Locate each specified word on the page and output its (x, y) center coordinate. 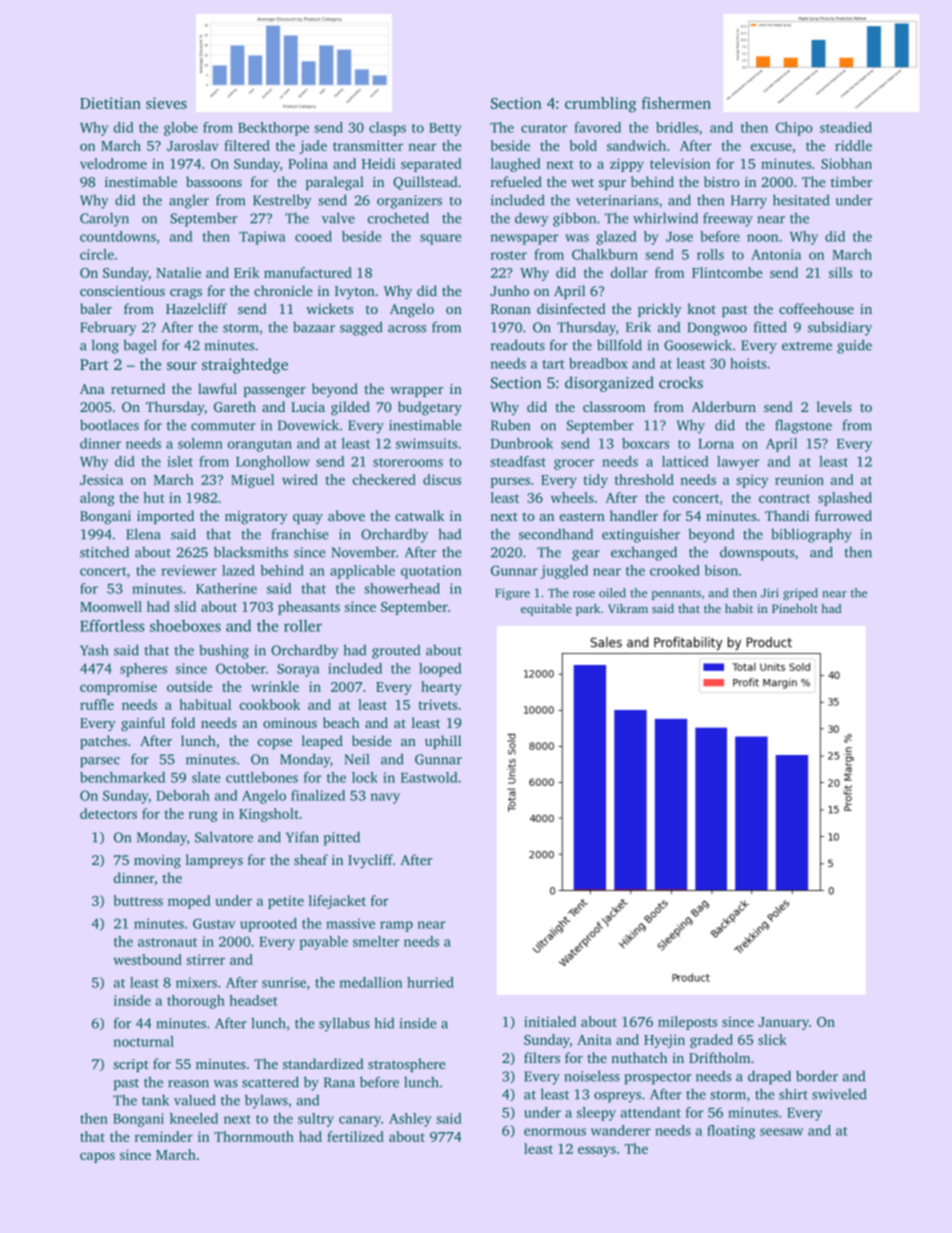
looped (440, 670)
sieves (166, 103)
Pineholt (795, 608)
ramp (396, 926)
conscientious (122, 291)
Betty (445, 129)
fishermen (676, 103)
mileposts (687, 1023)
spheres (143, 670)
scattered (270, 1082)
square (441, 239)
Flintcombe (727, 272)
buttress (138, 900)
